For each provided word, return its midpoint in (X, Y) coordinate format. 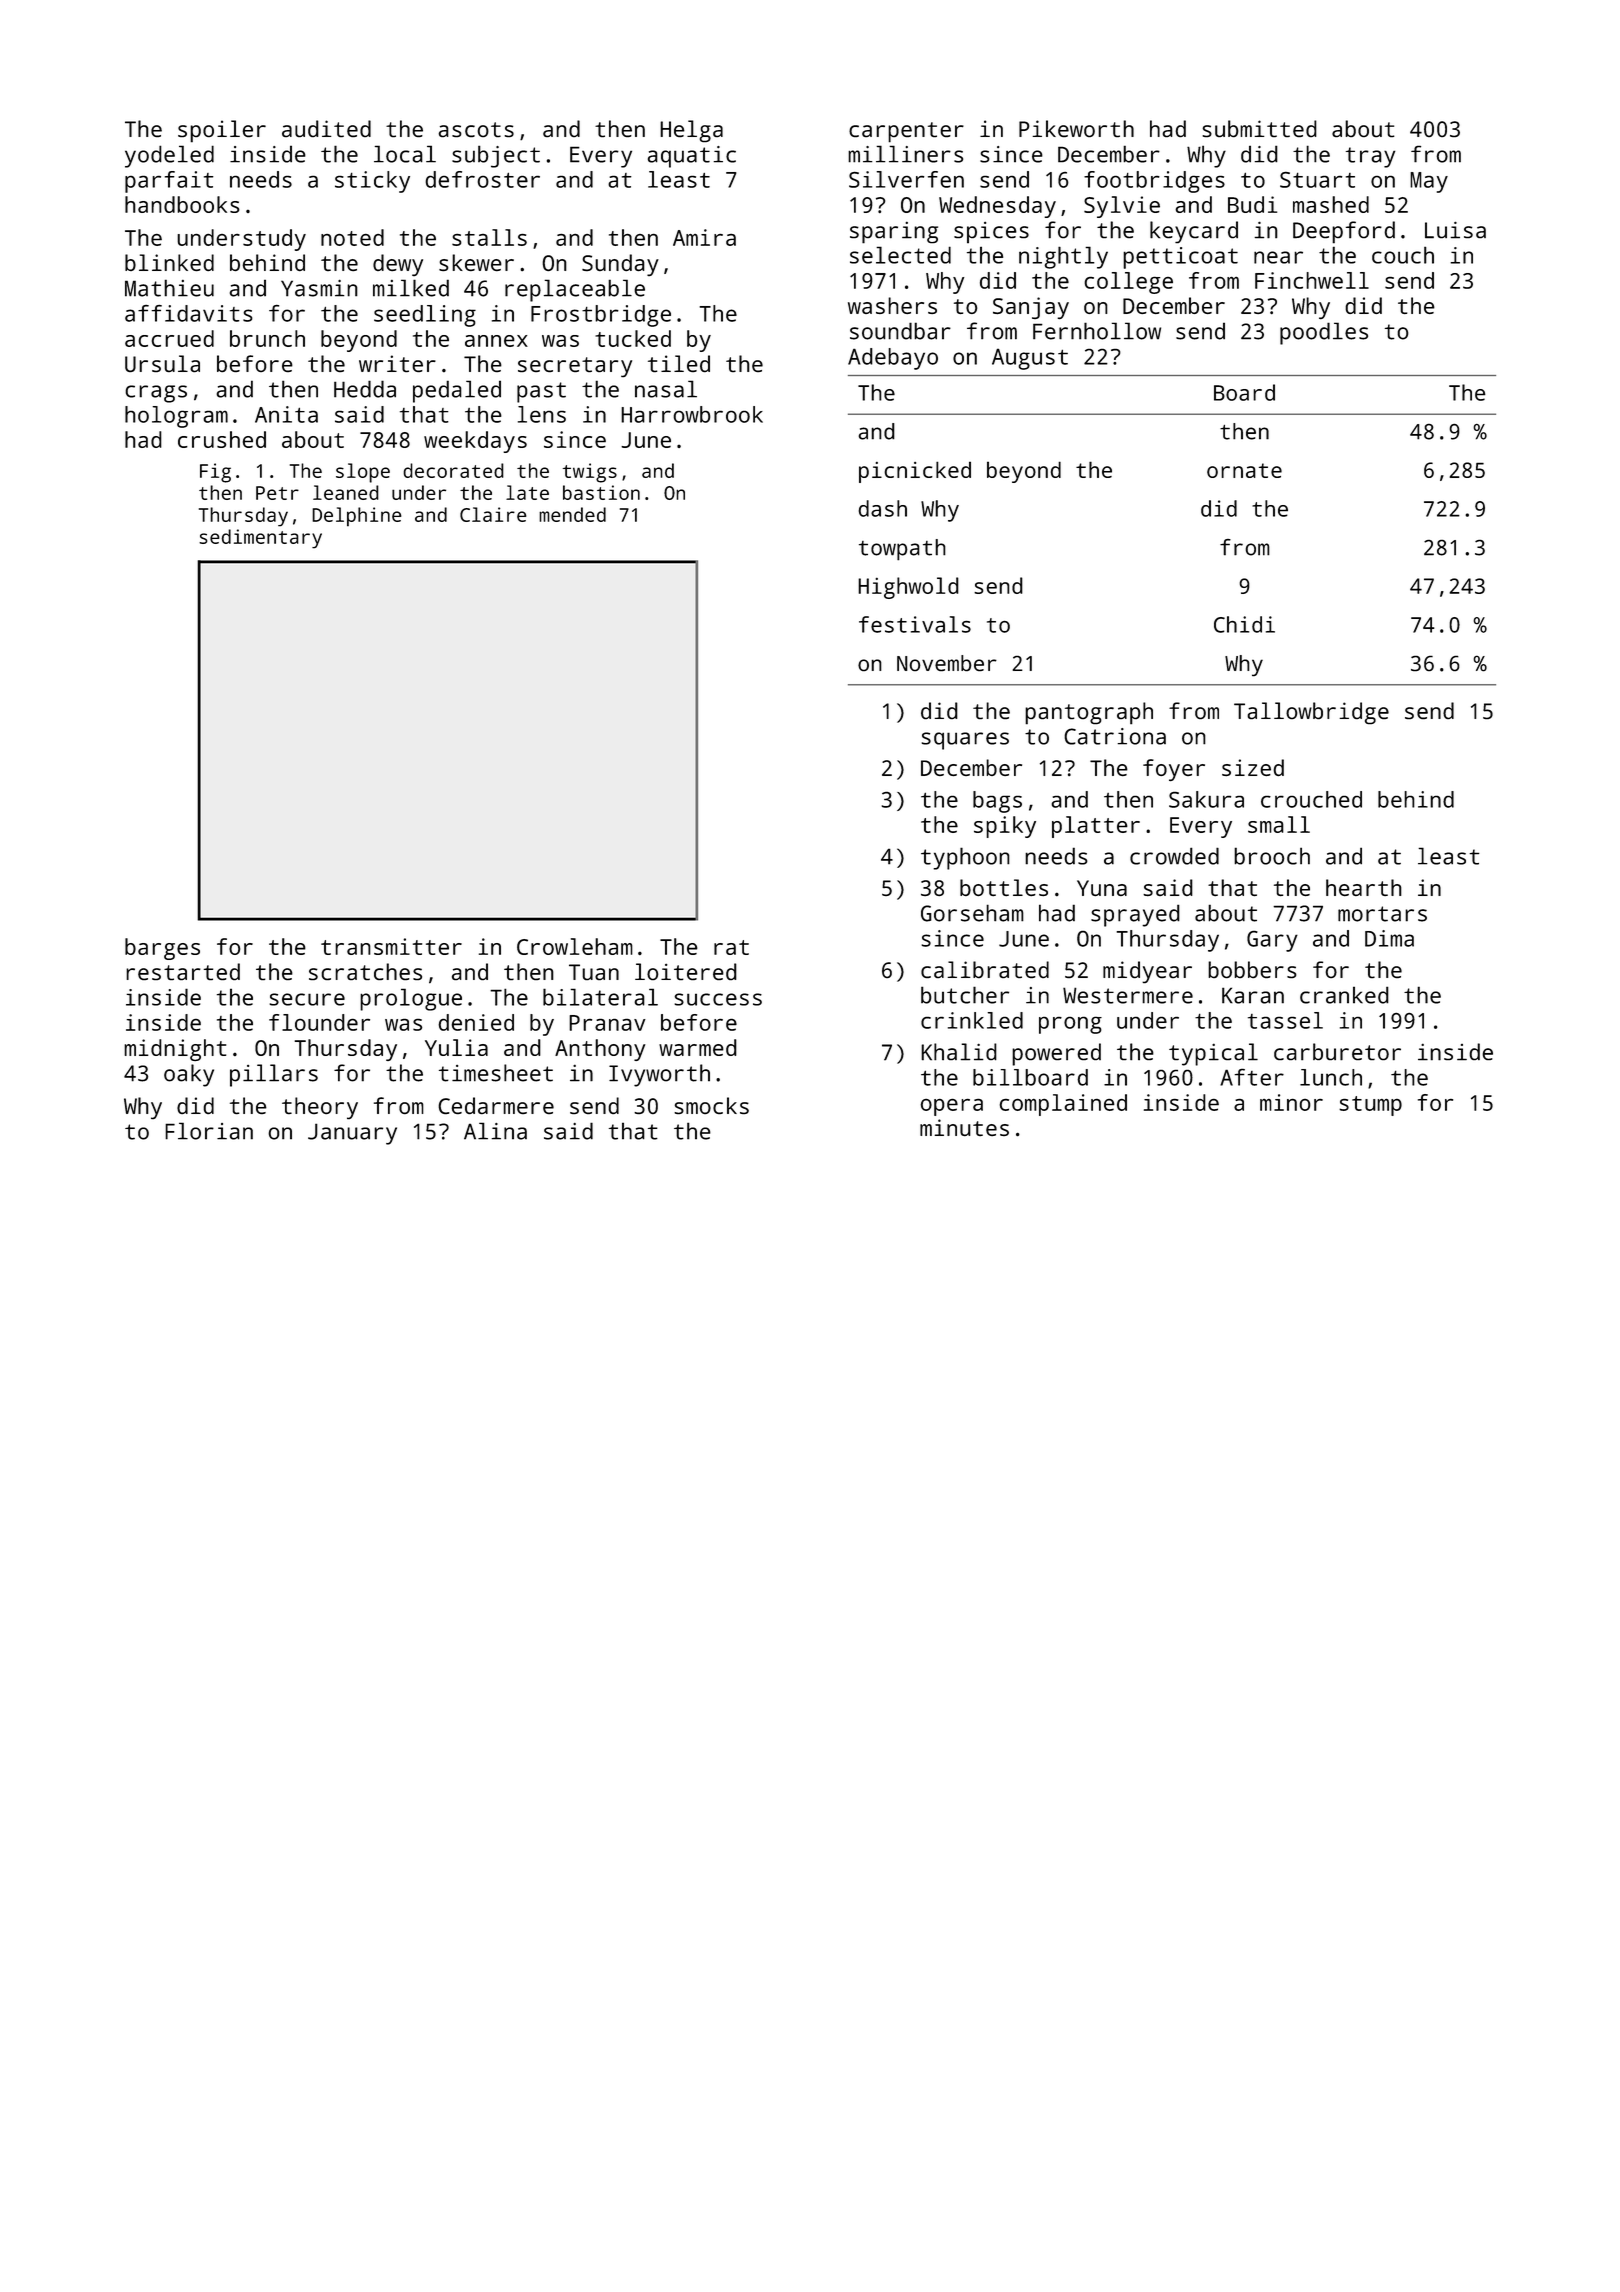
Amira (704, 237)
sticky (372, 182)
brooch (1272, 856)
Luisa (1455, 230)
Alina (495, 1131)
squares (965, 741)
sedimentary (260, 539)
